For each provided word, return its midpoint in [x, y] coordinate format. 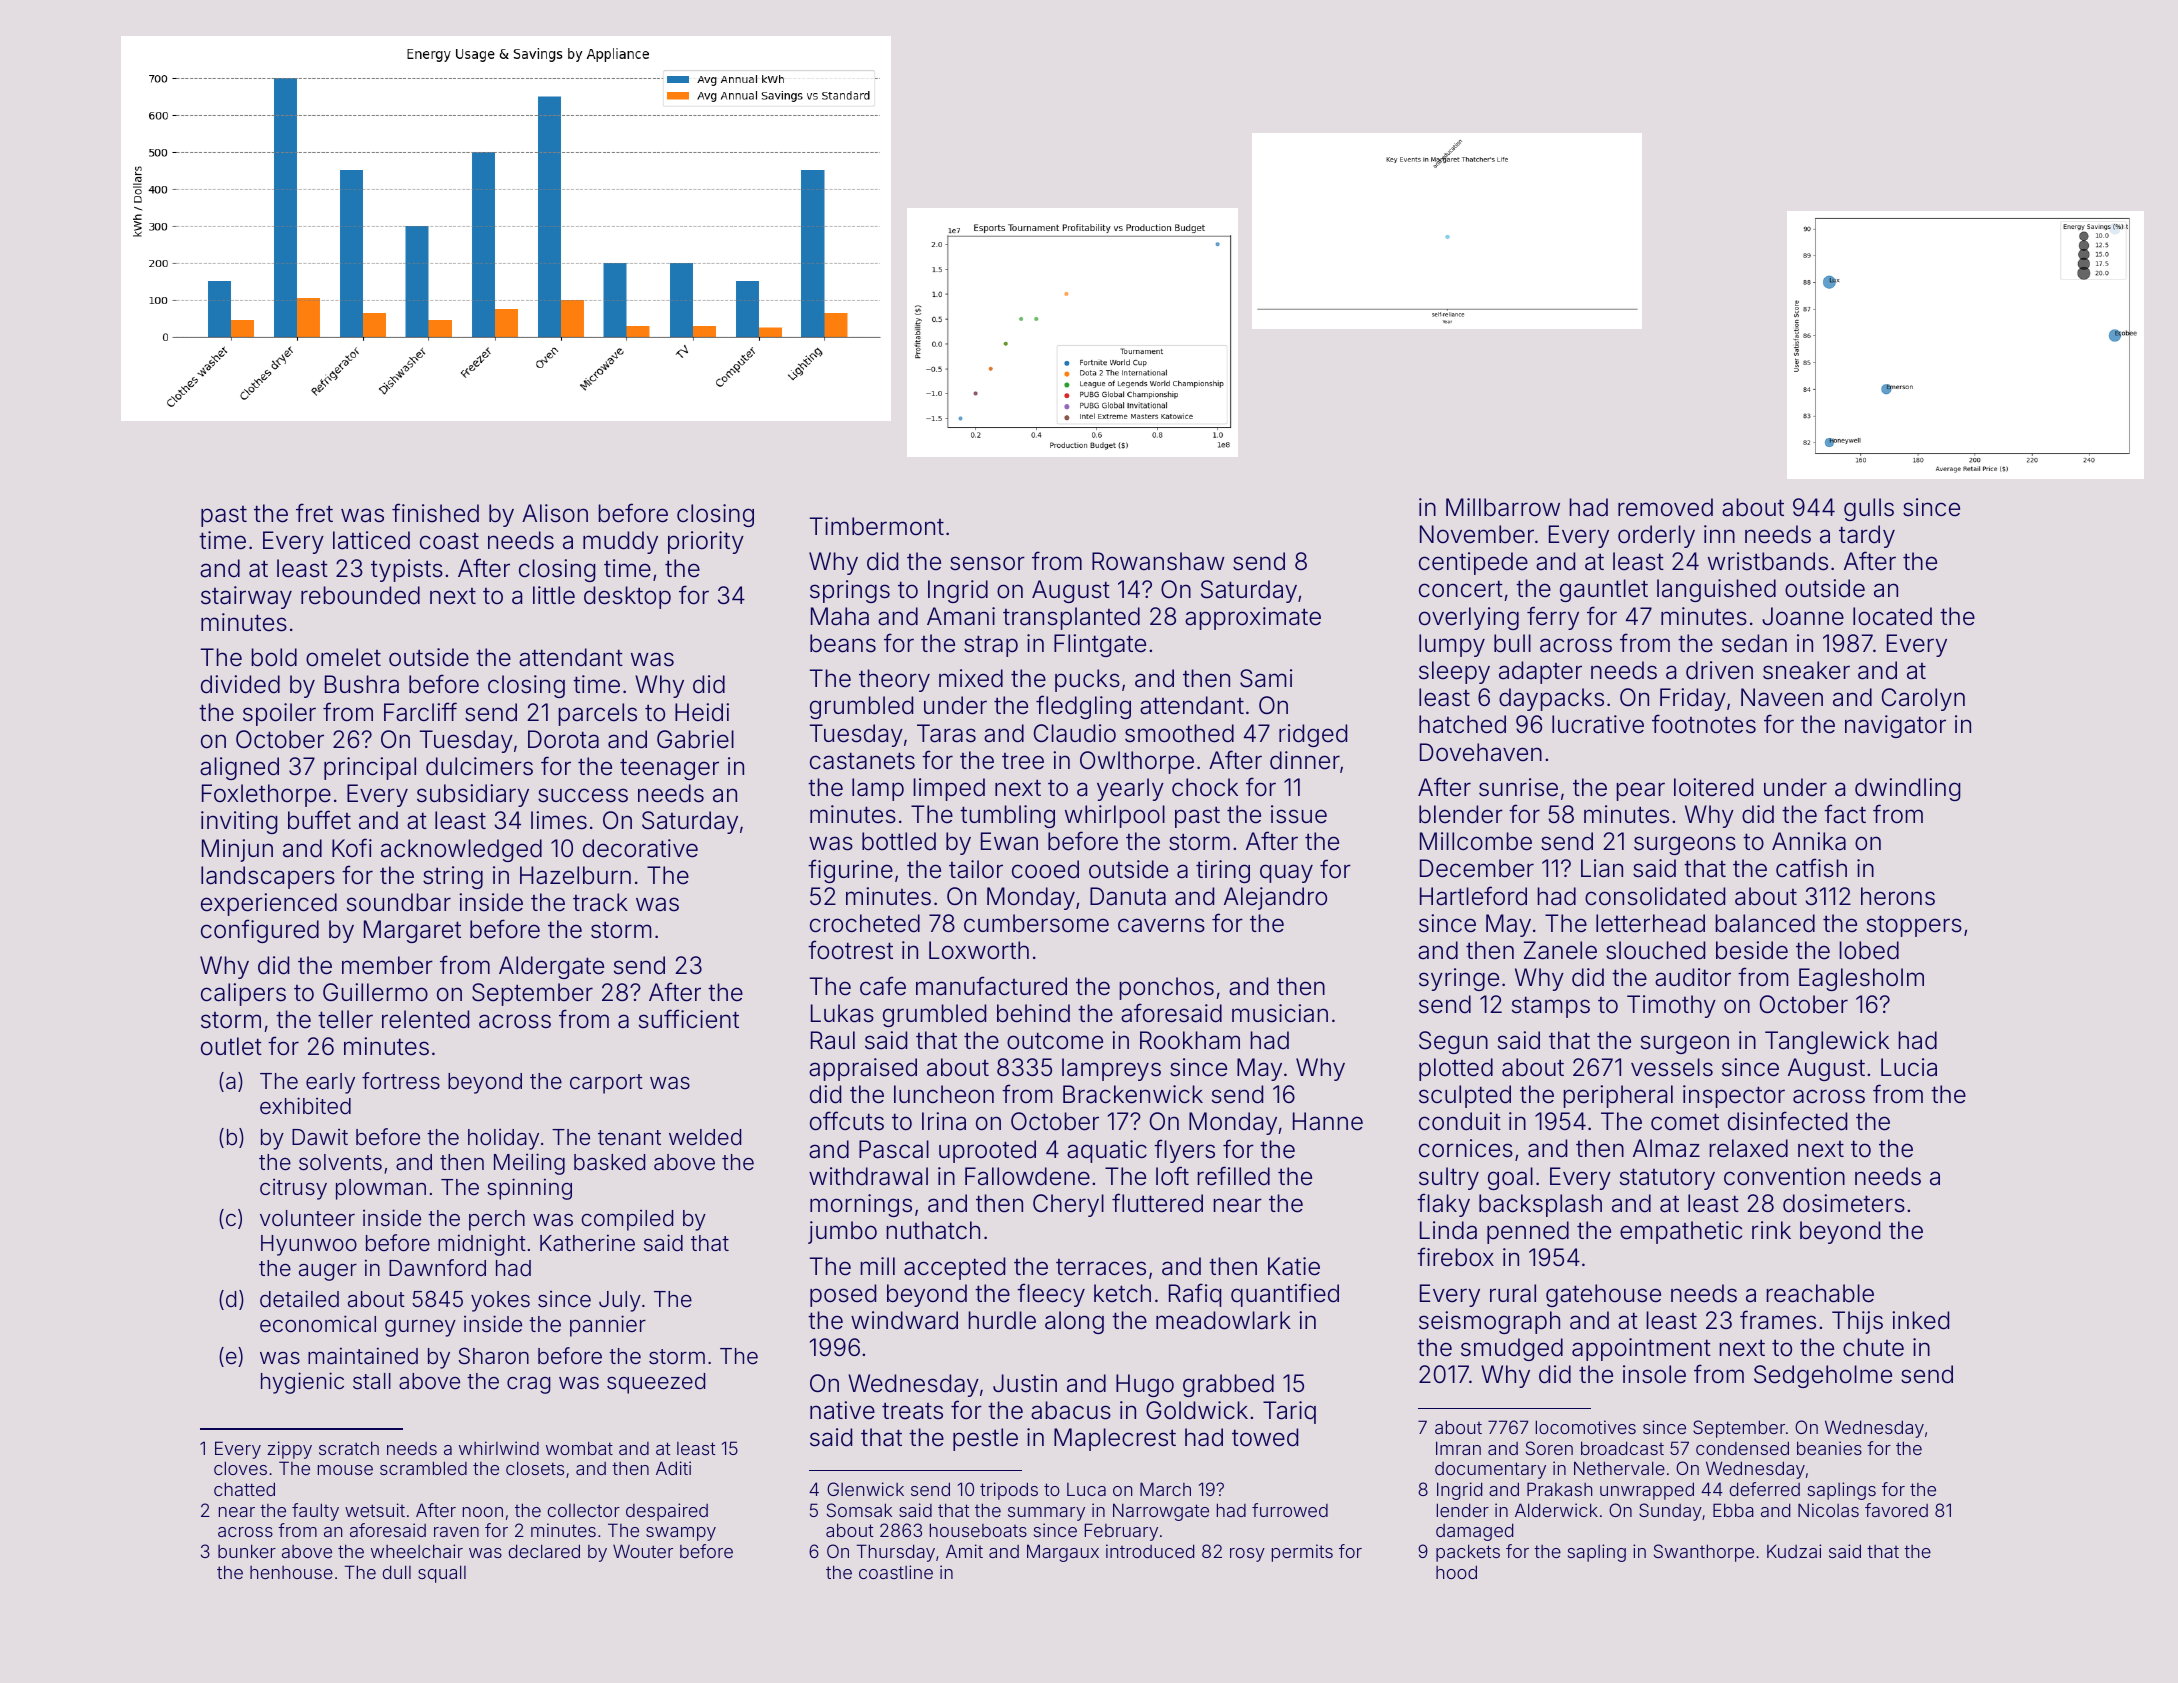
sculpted [1465, 1096]
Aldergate [551, 967]
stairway [246, 597]
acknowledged [461, 850]
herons [1898, 896]
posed [843, 1295]
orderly [1656, 536]
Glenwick [865, 1489]
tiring [1223, 871]
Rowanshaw [1158, 561]
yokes [500, 1301]
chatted [244, 1489]
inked [1920, 1320]
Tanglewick [1827, 1042]
